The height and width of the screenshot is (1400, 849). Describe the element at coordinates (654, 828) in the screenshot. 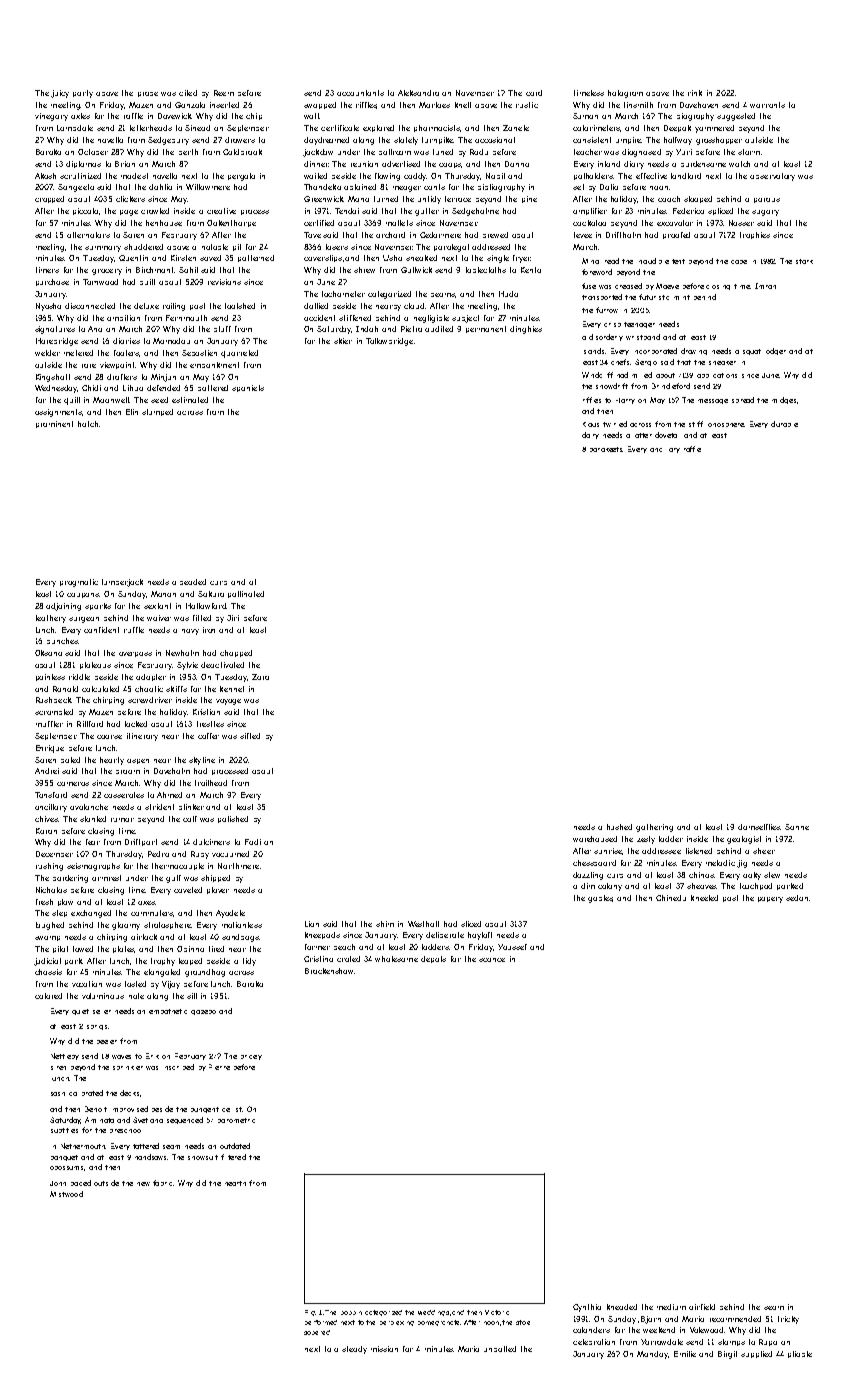

I see `gathering` at that location.
